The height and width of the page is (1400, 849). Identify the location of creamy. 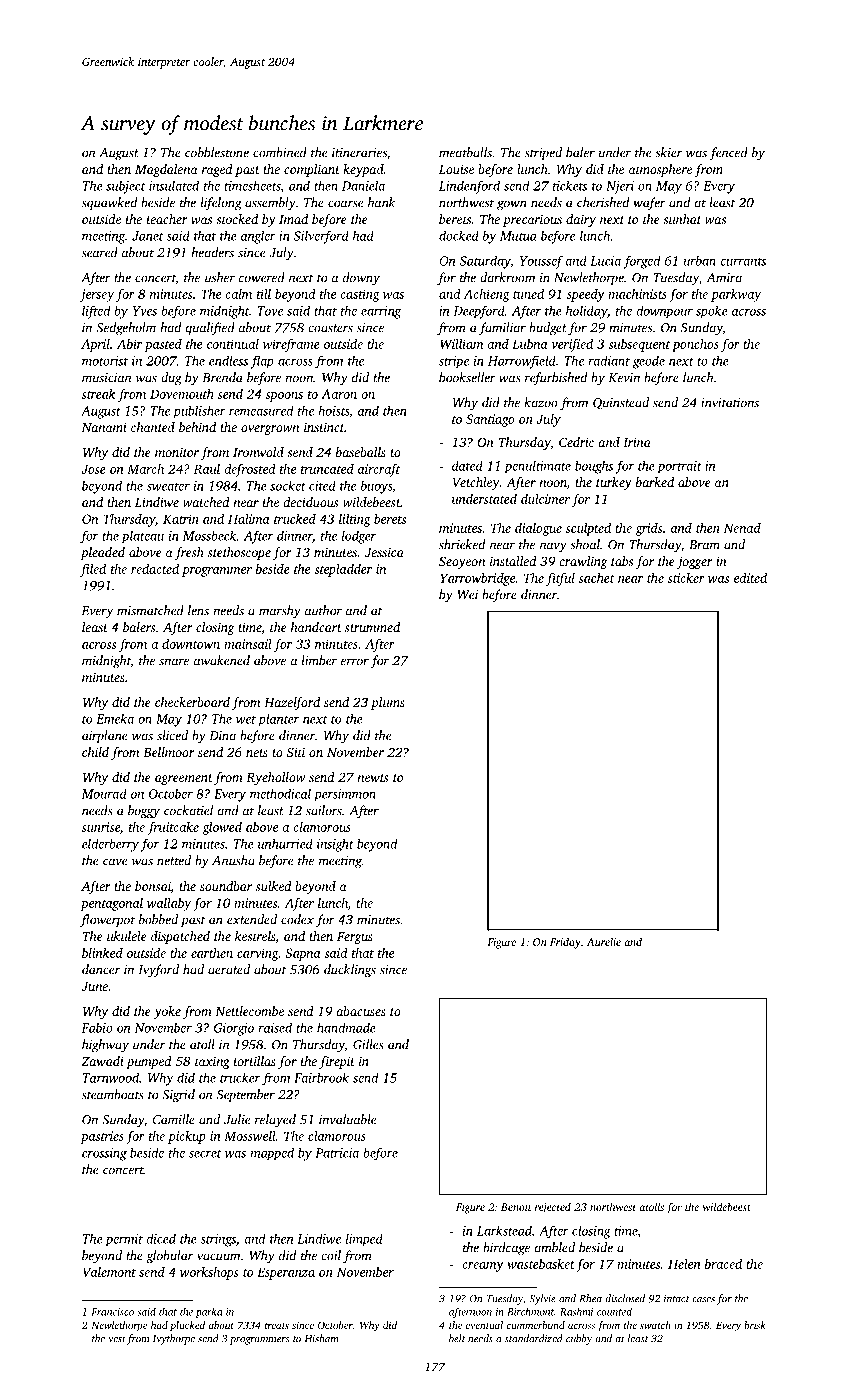
(483, 1267).
